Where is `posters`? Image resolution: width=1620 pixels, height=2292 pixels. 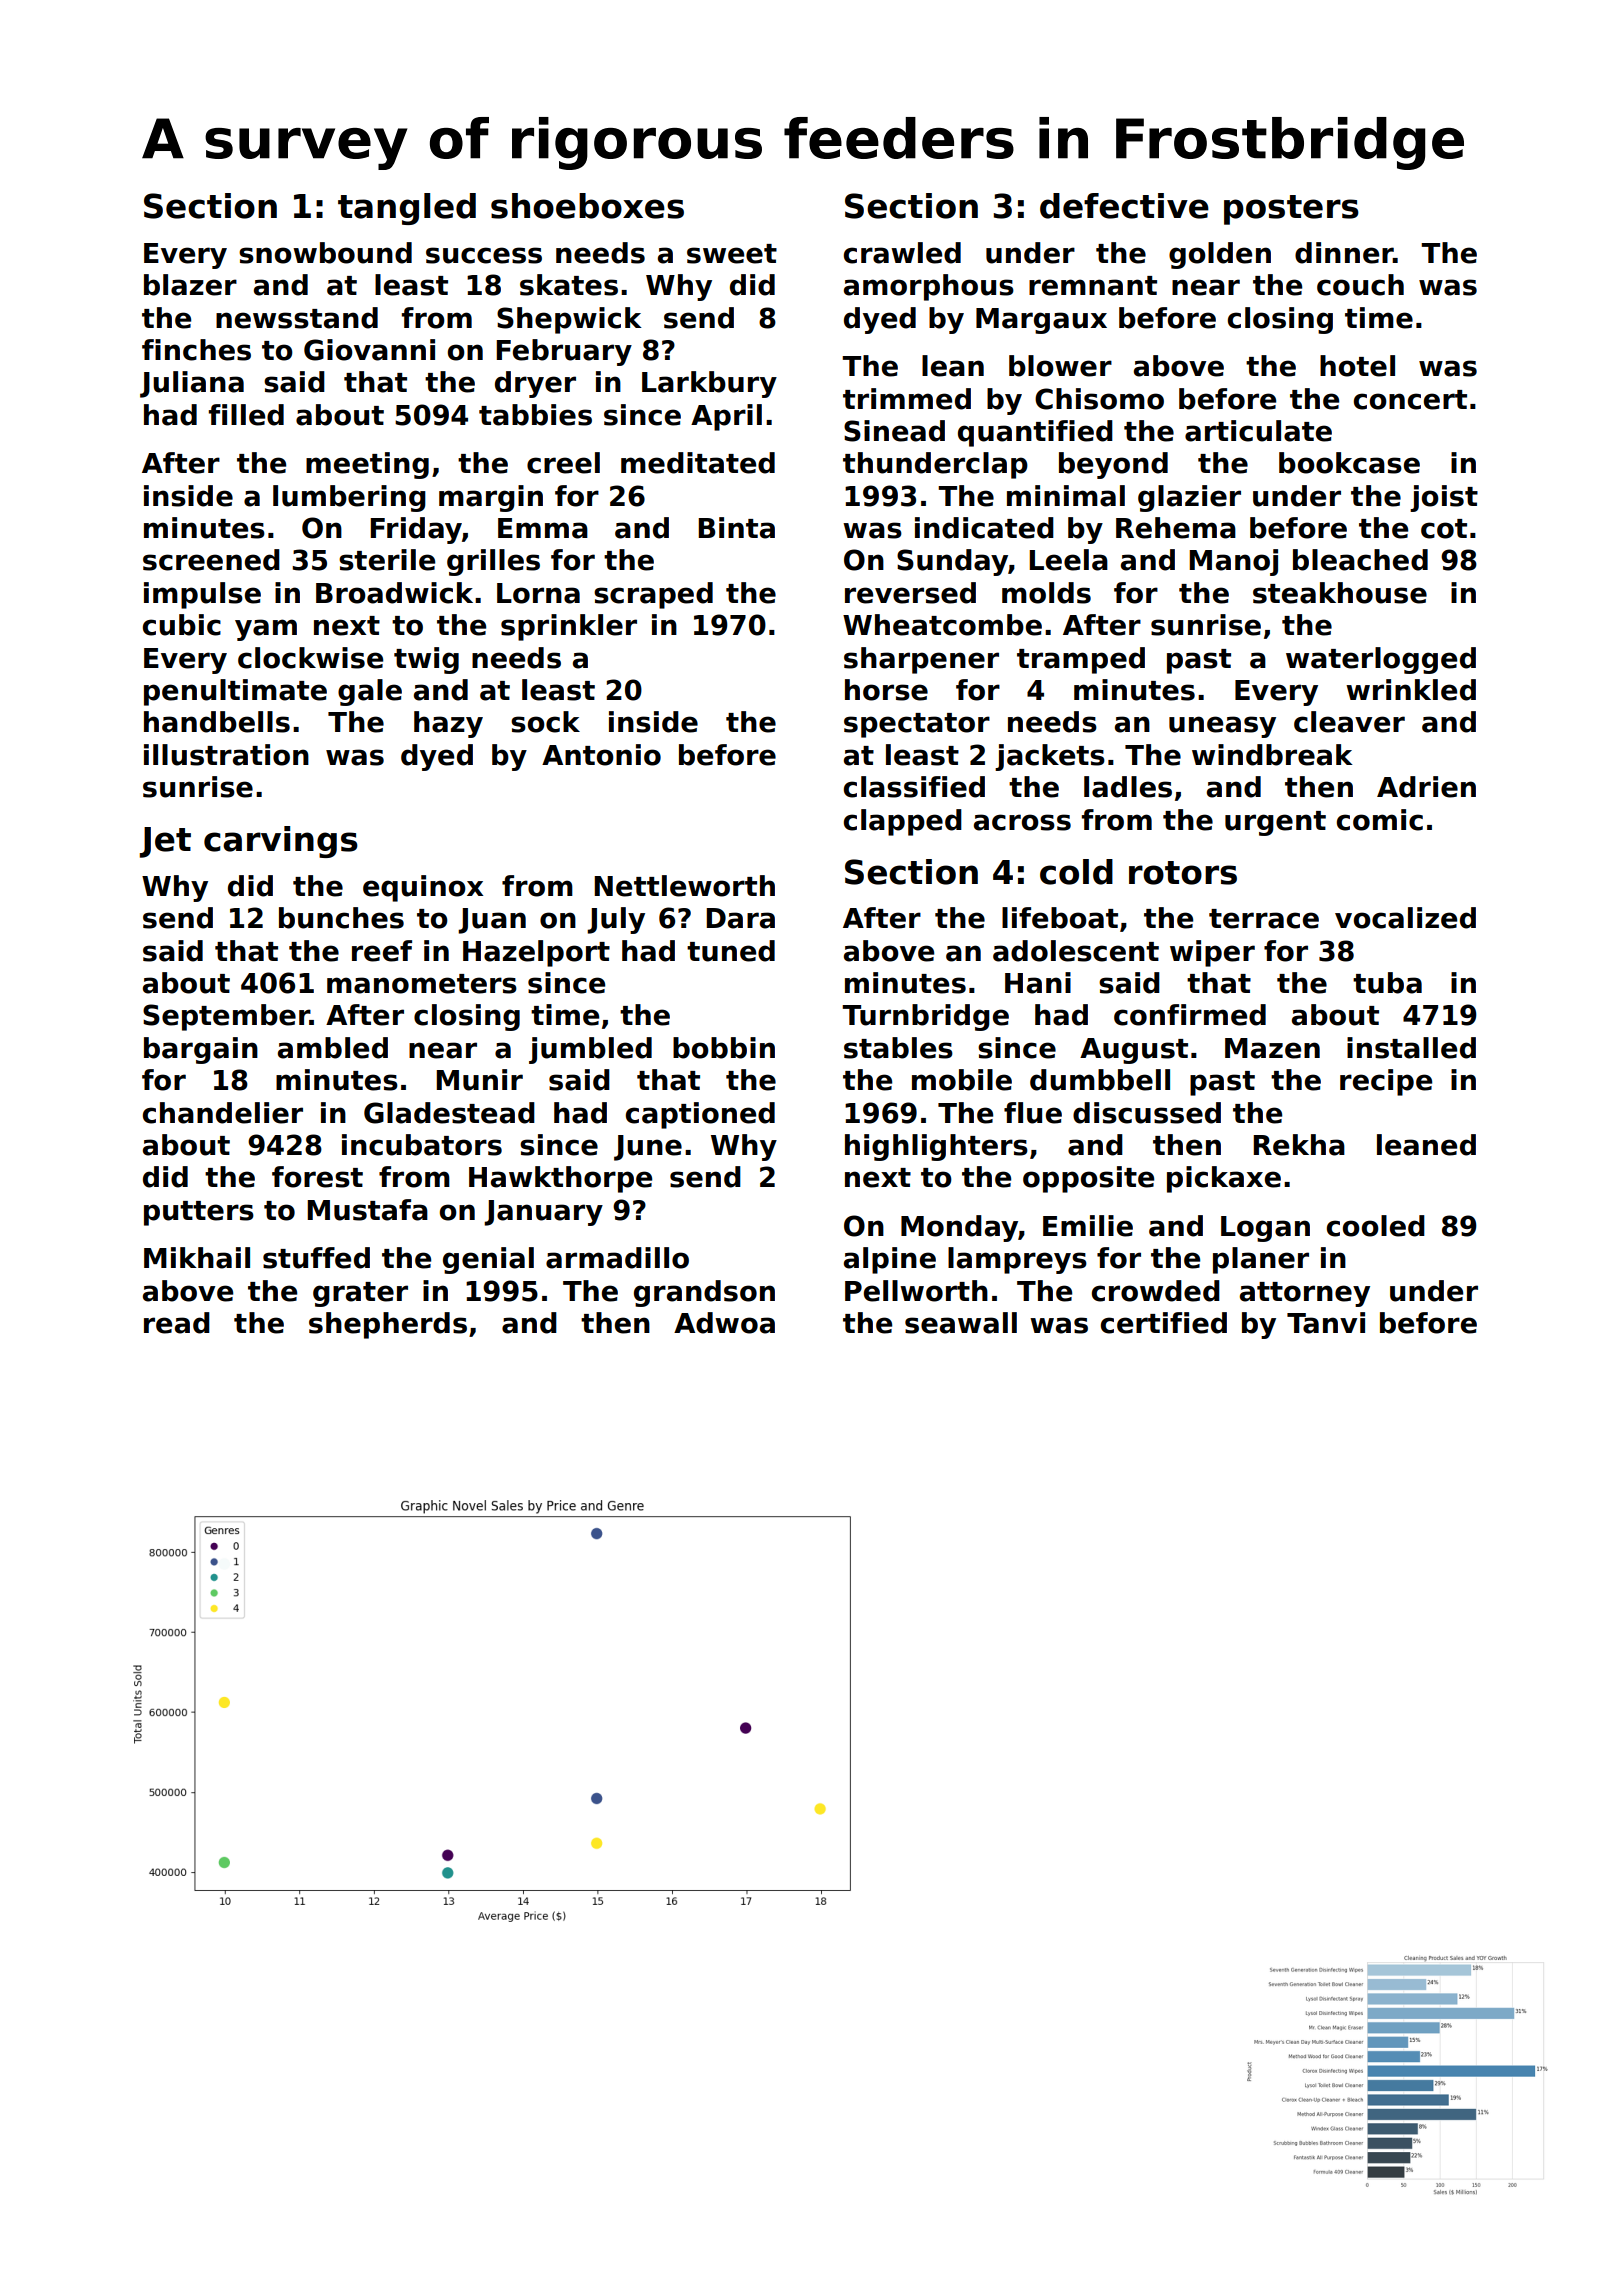 posters is located at coordinates (1291, 210).
